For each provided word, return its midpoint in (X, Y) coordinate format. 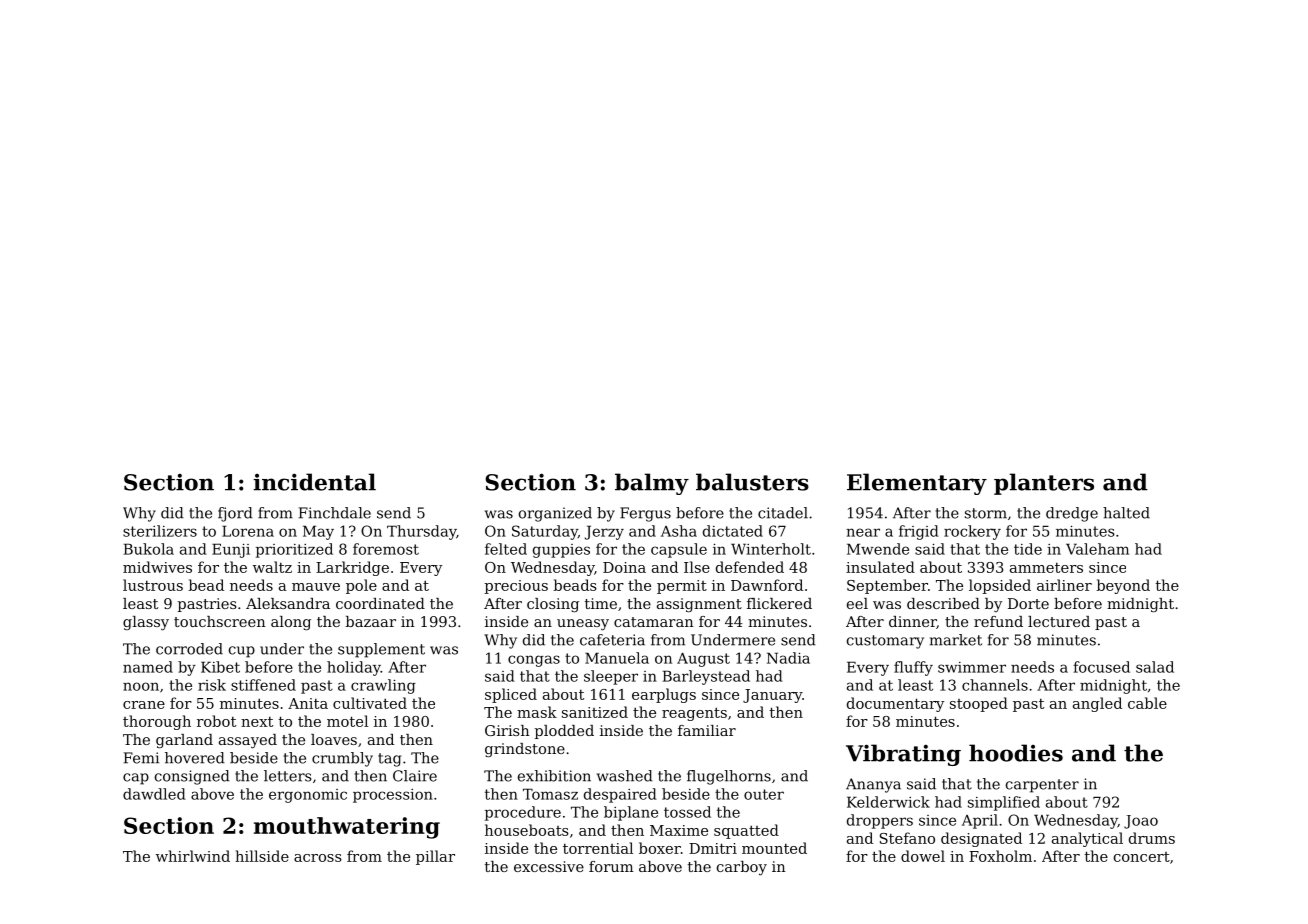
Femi (141, 758)
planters (1044, 484)
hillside (262, 856)
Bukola (149, 549)
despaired (620, 795)
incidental (314, 482)
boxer (660, 848)
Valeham (1097, 549)
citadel (783, 513)
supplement (381, 650)
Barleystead (706, 677)
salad (1155, 667)
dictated (733, 531)
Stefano (907, 838)
